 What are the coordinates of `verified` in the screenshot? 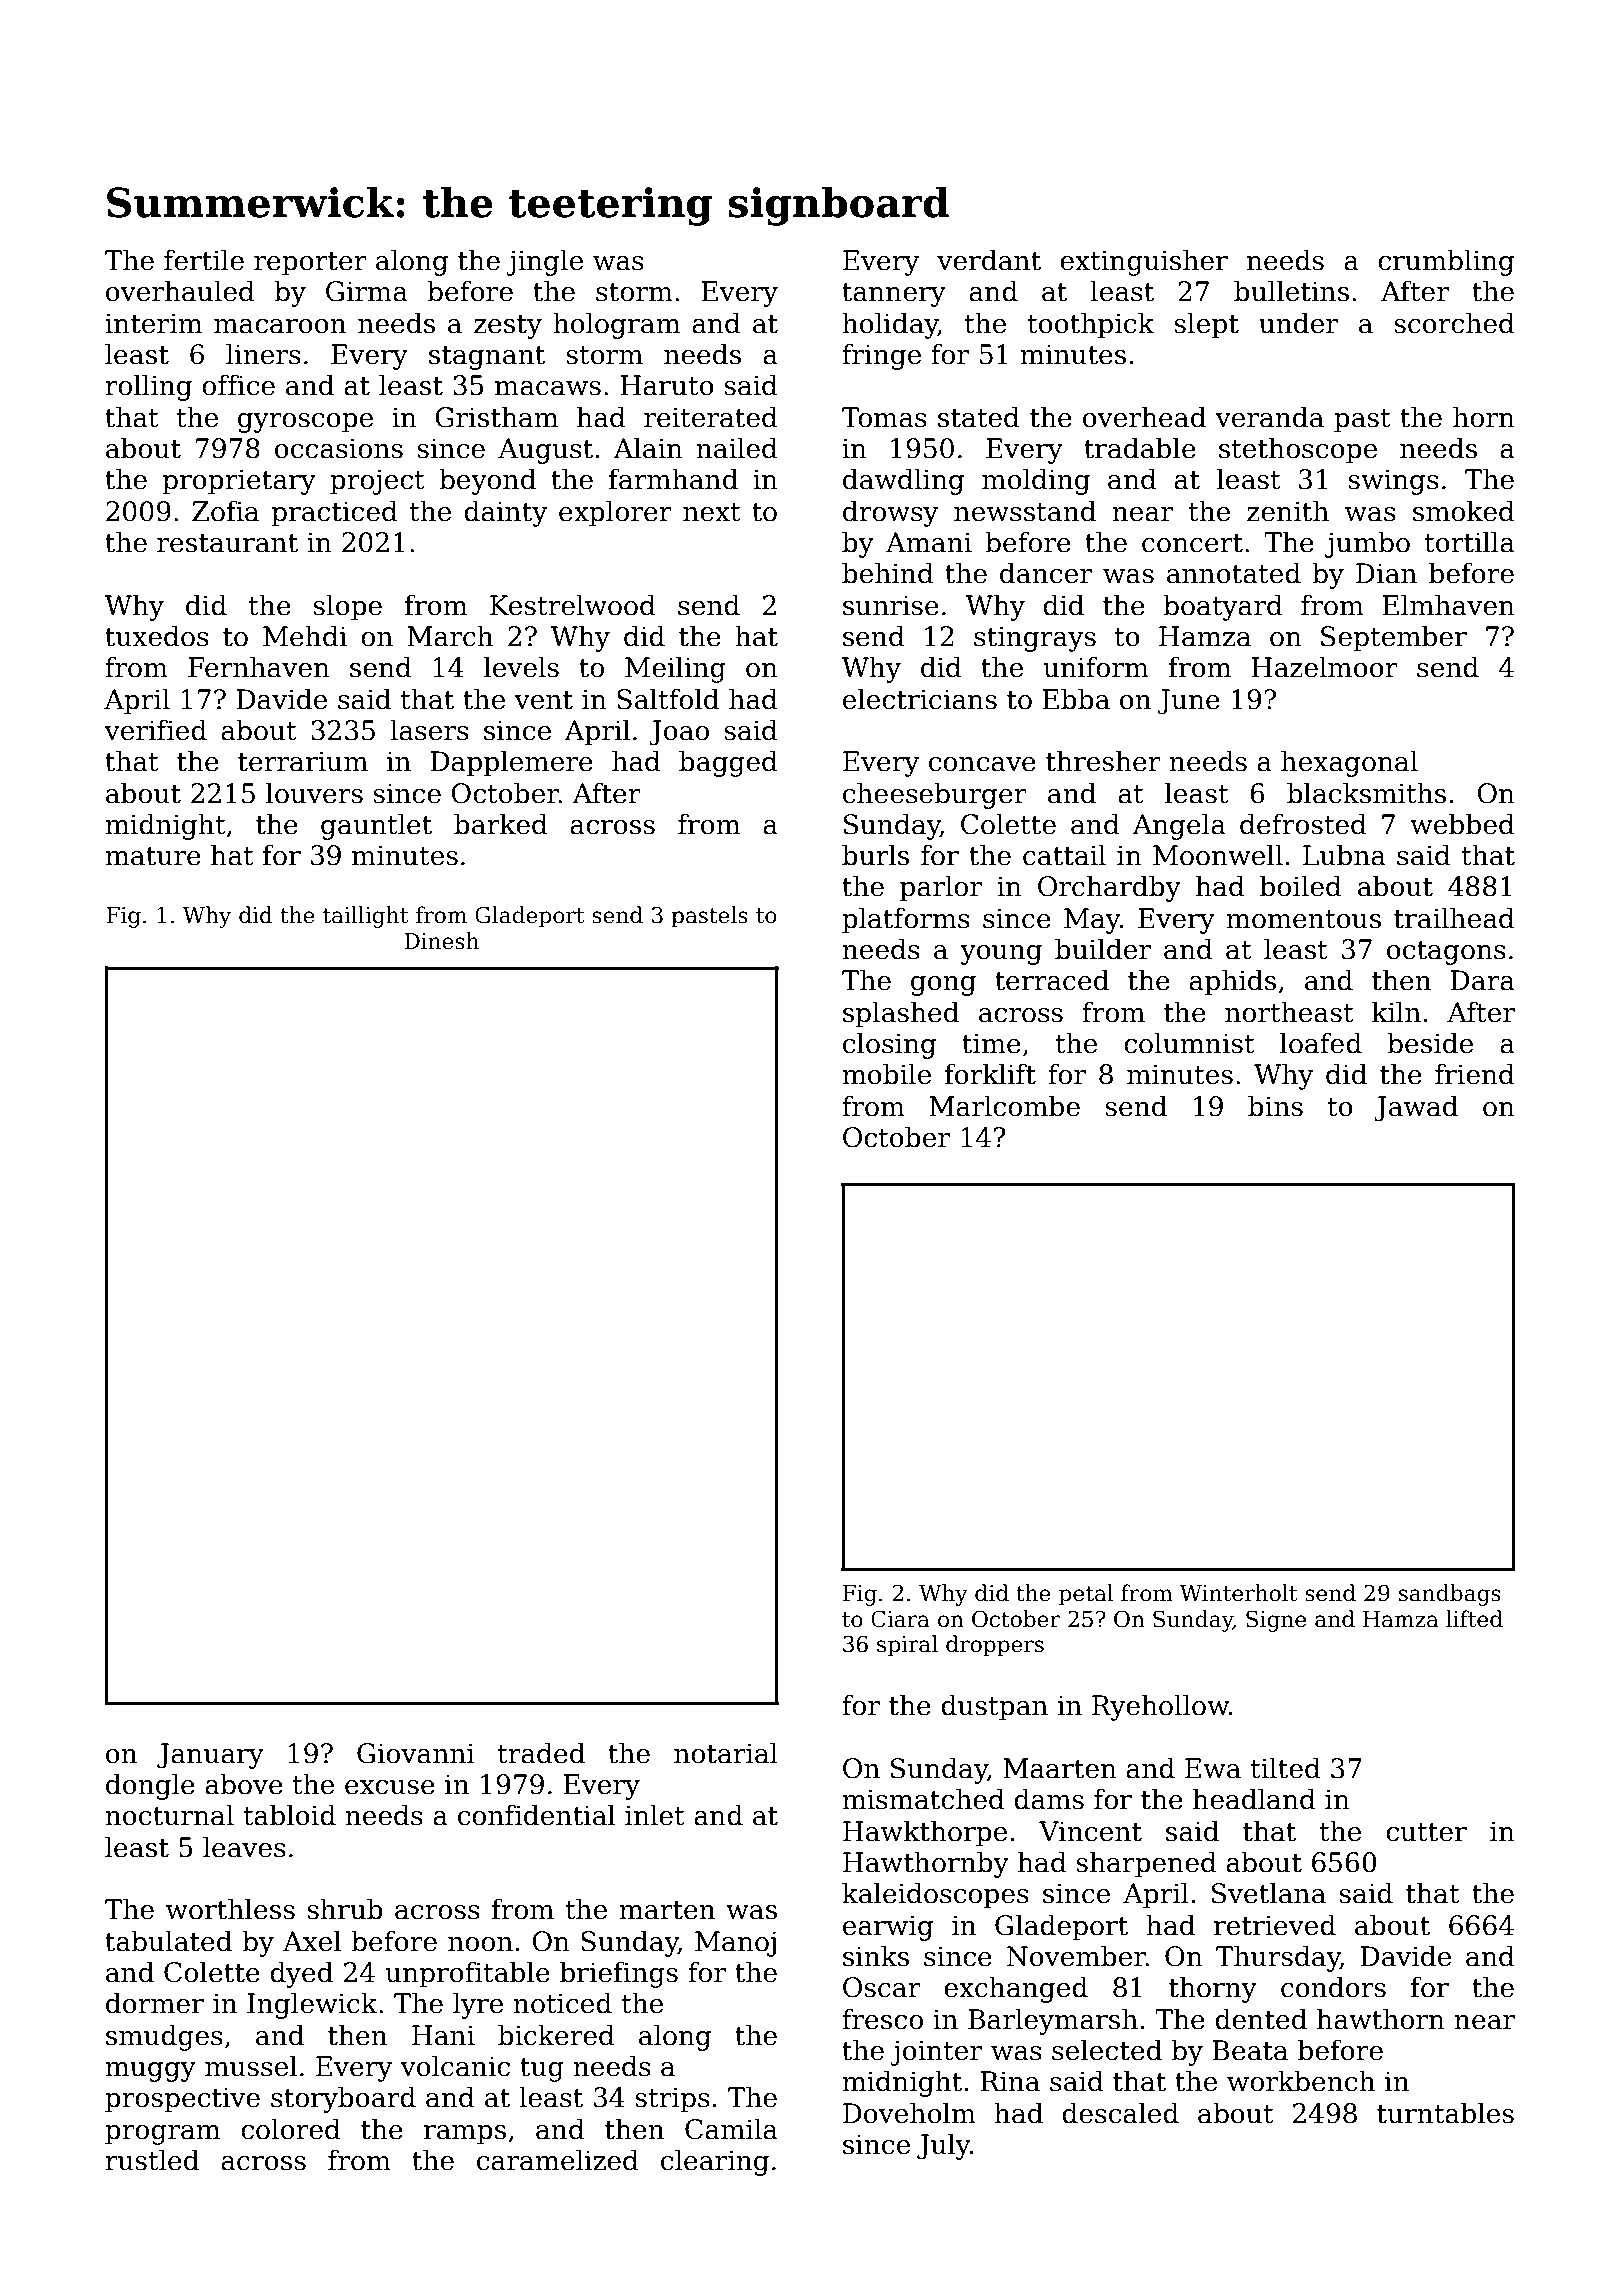 It's located at (155, 730).
